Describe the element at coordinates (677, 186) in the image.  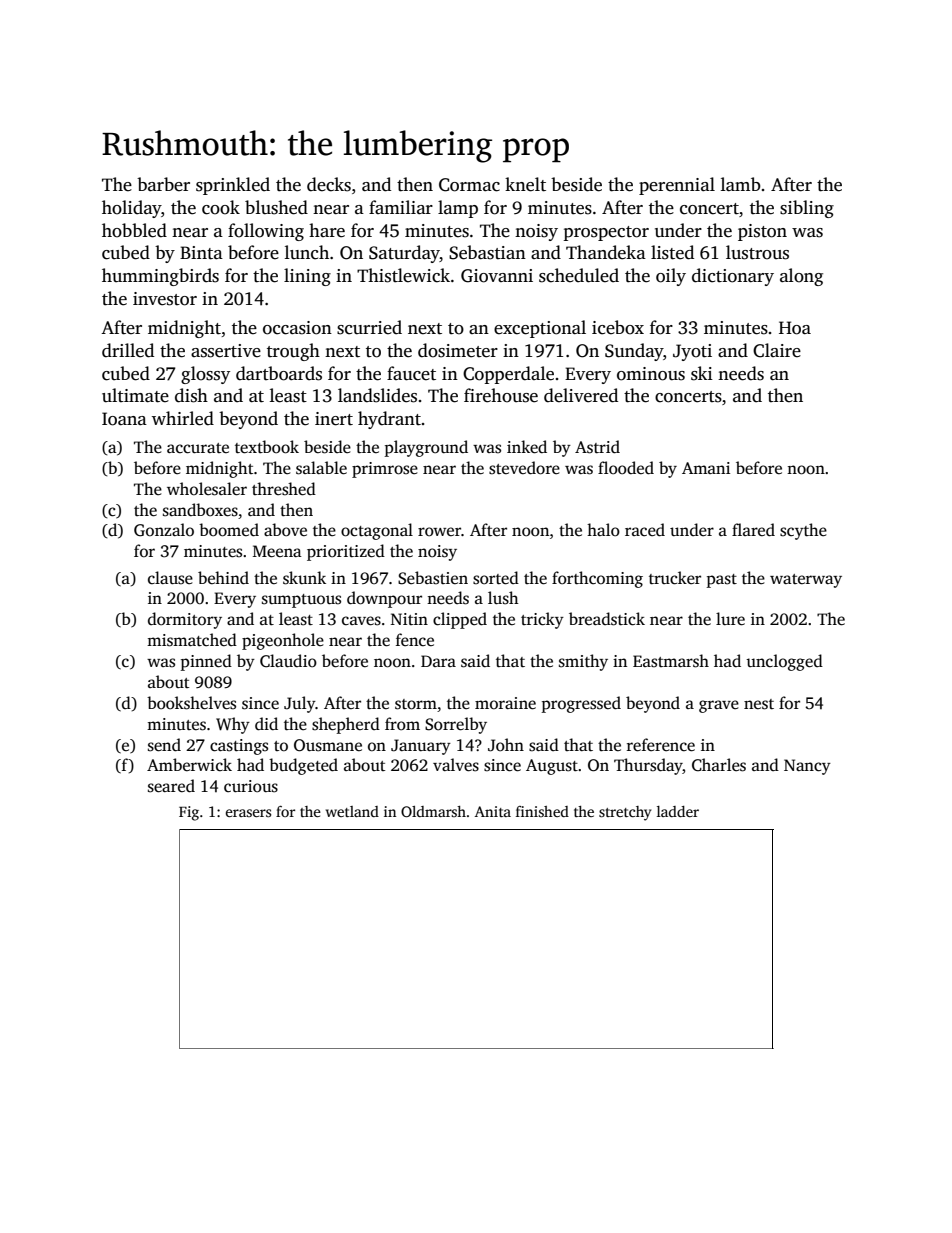
I see `perennial` at that location.
